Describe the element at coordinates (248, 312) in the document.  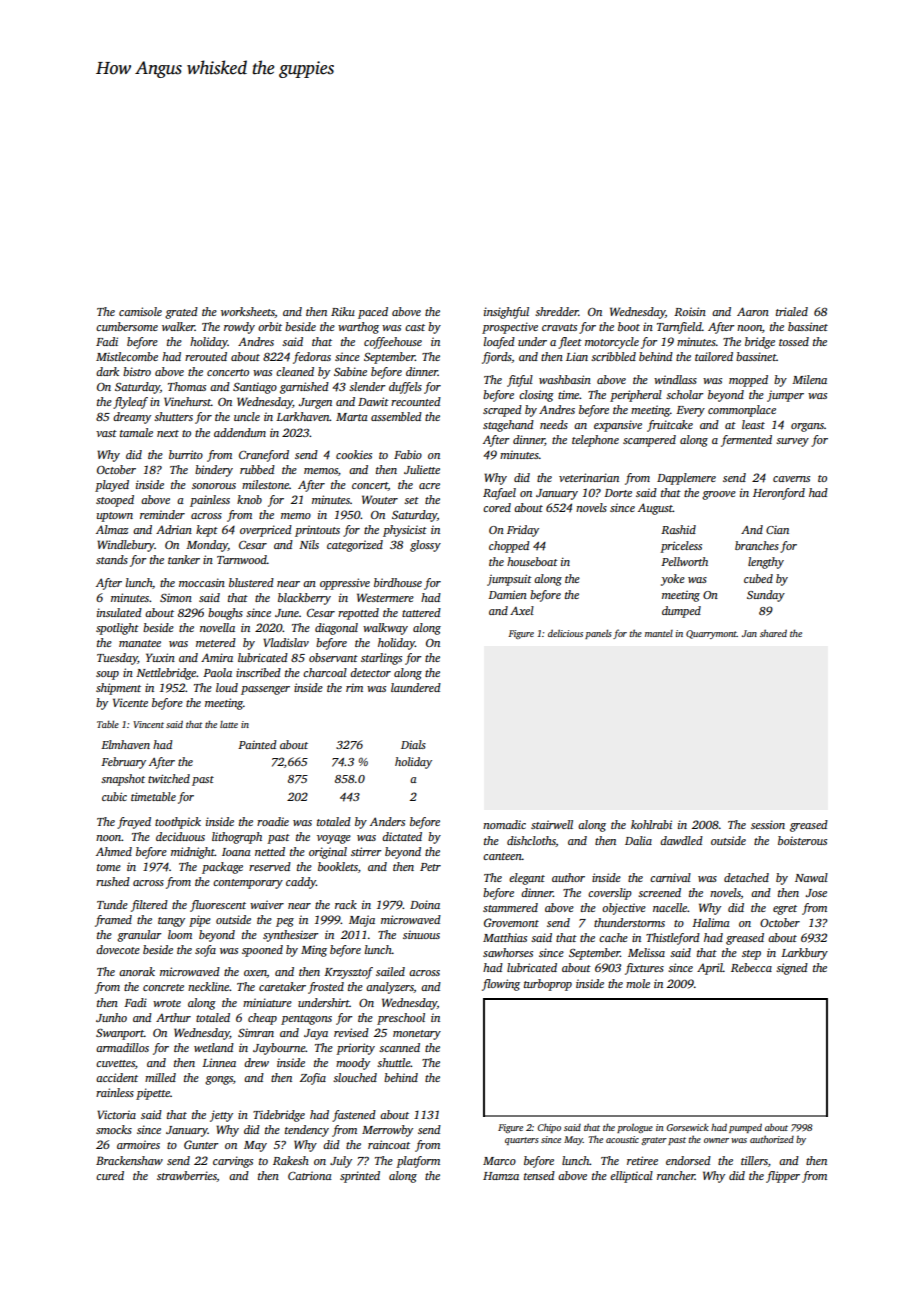
I see `worksheets` at that location.
